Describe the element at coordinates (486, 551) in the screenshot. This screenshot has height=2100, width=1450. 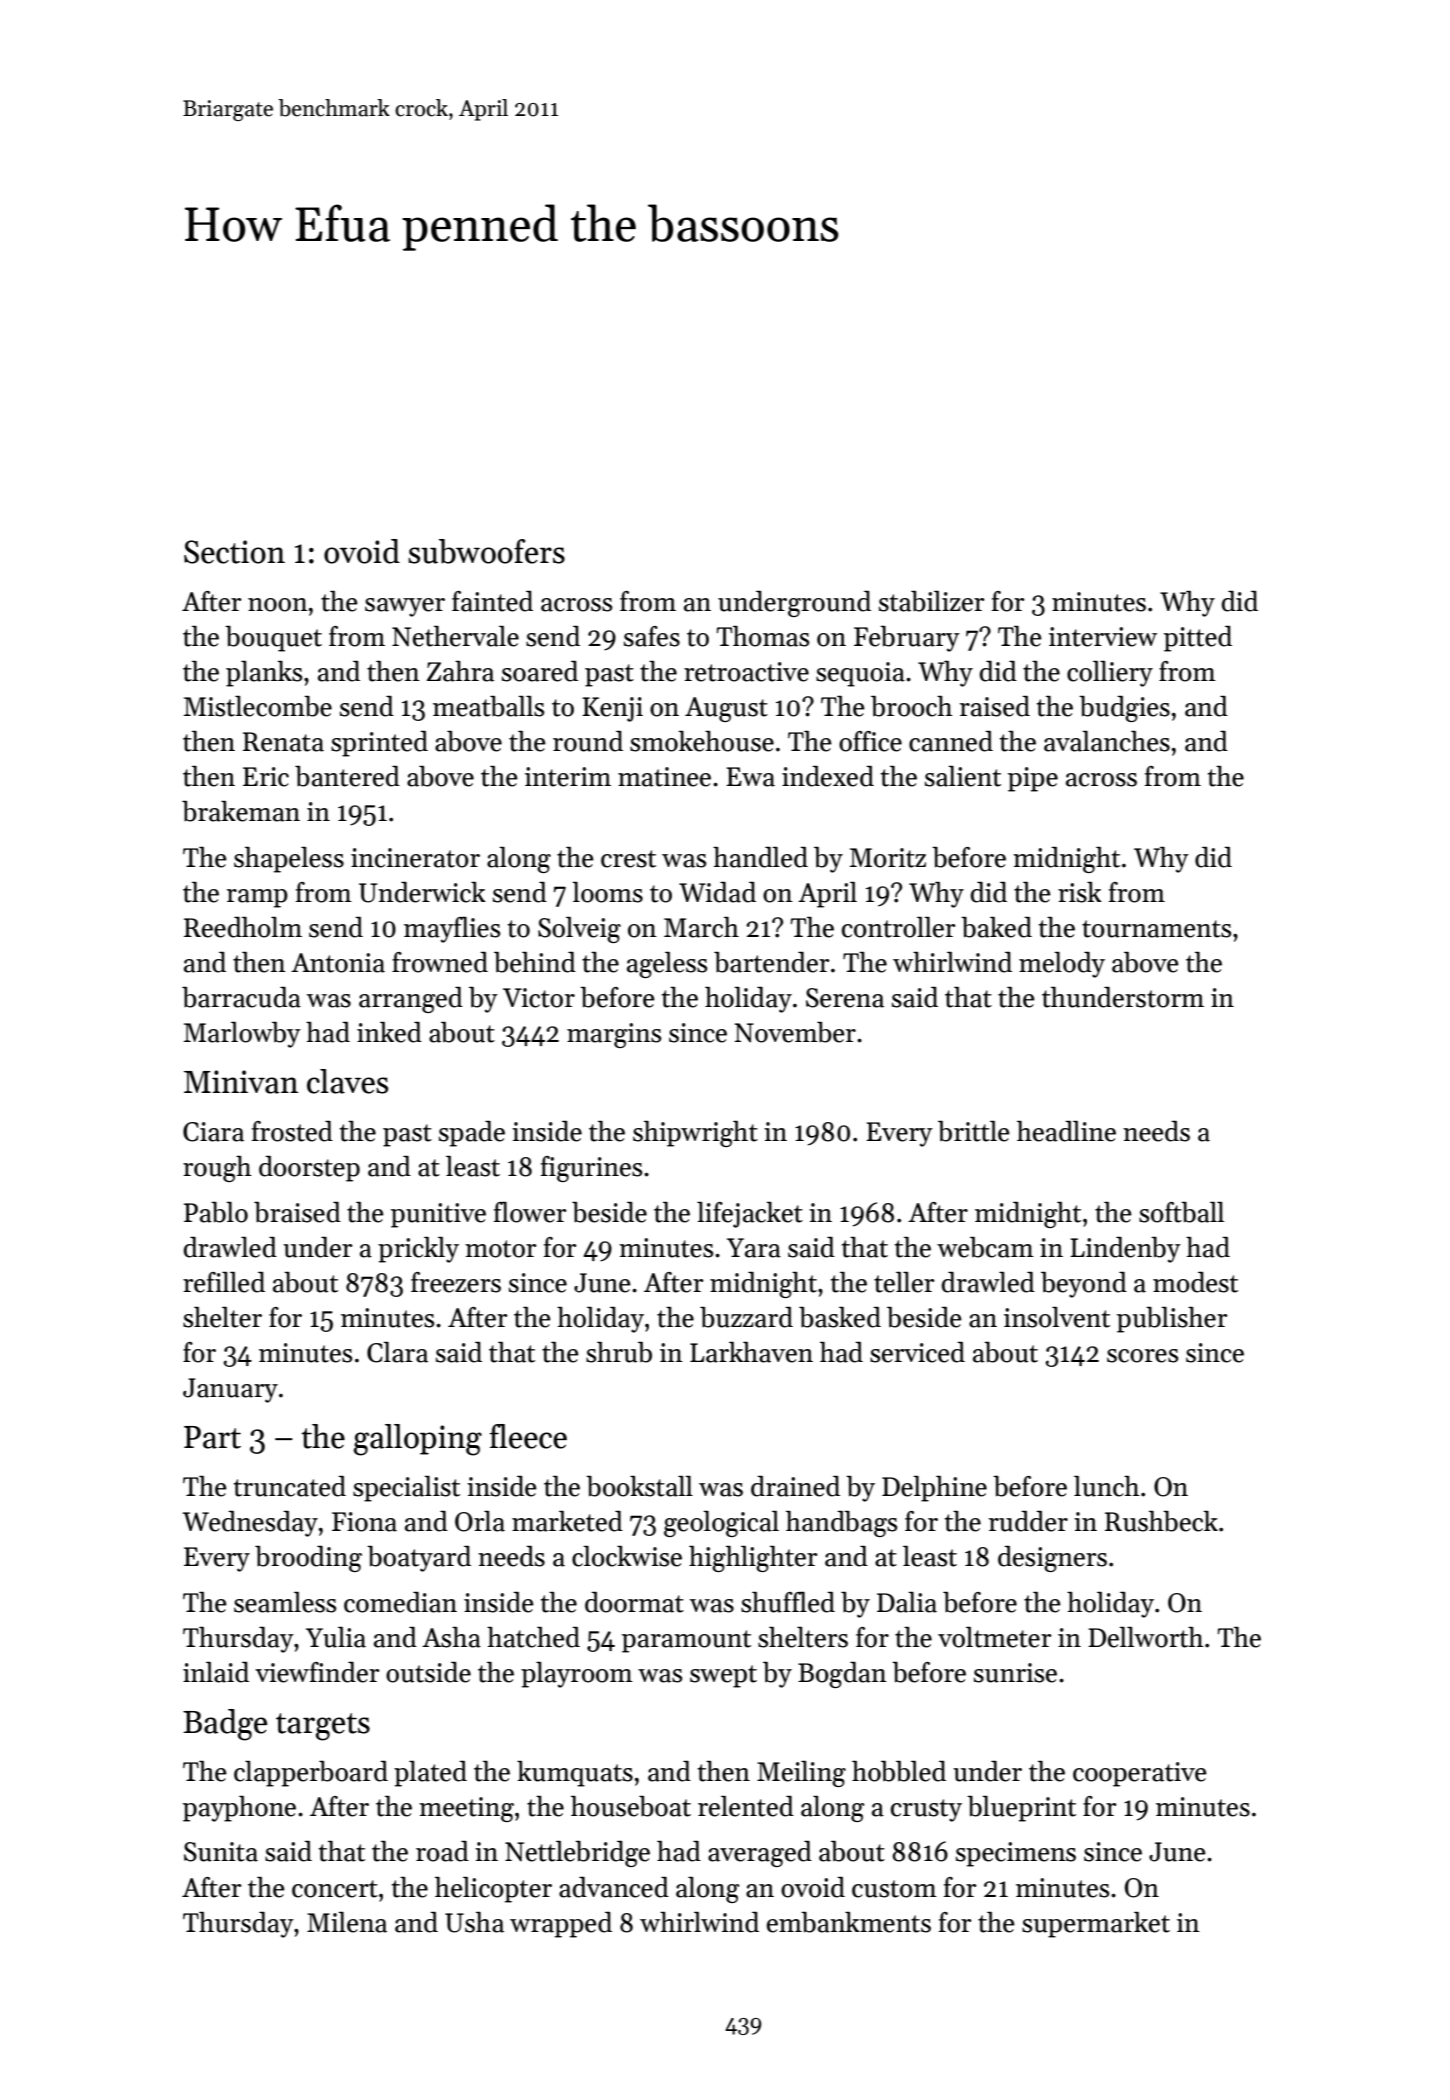
I see `subwoofers` at that location.
